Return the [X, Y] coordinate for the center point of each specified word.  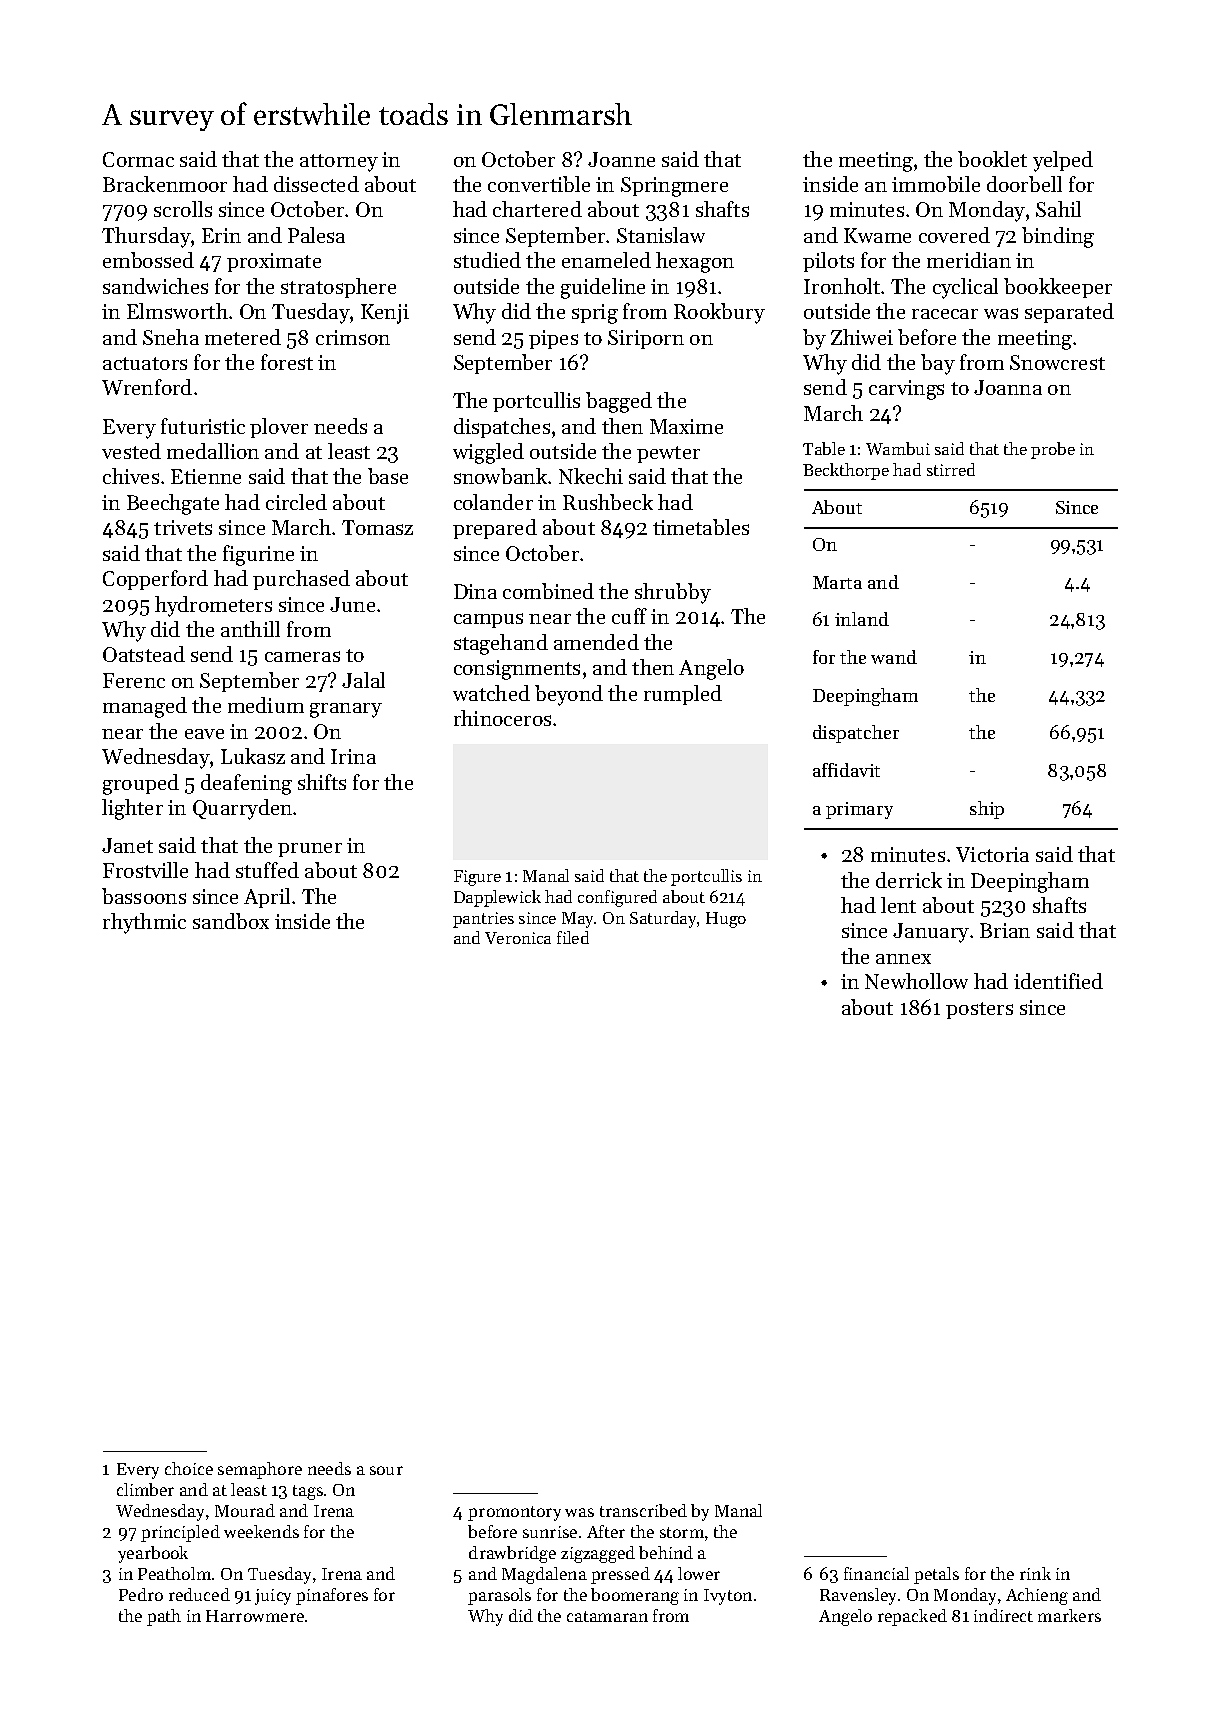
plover [279, 428]
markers [1069, 1615]
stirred [951, 469]
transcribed [643, 1510]
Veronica [518, 938]
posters [979, 1010]
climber [145, 1489]
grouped [141, 784]
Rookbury [719, 313]
